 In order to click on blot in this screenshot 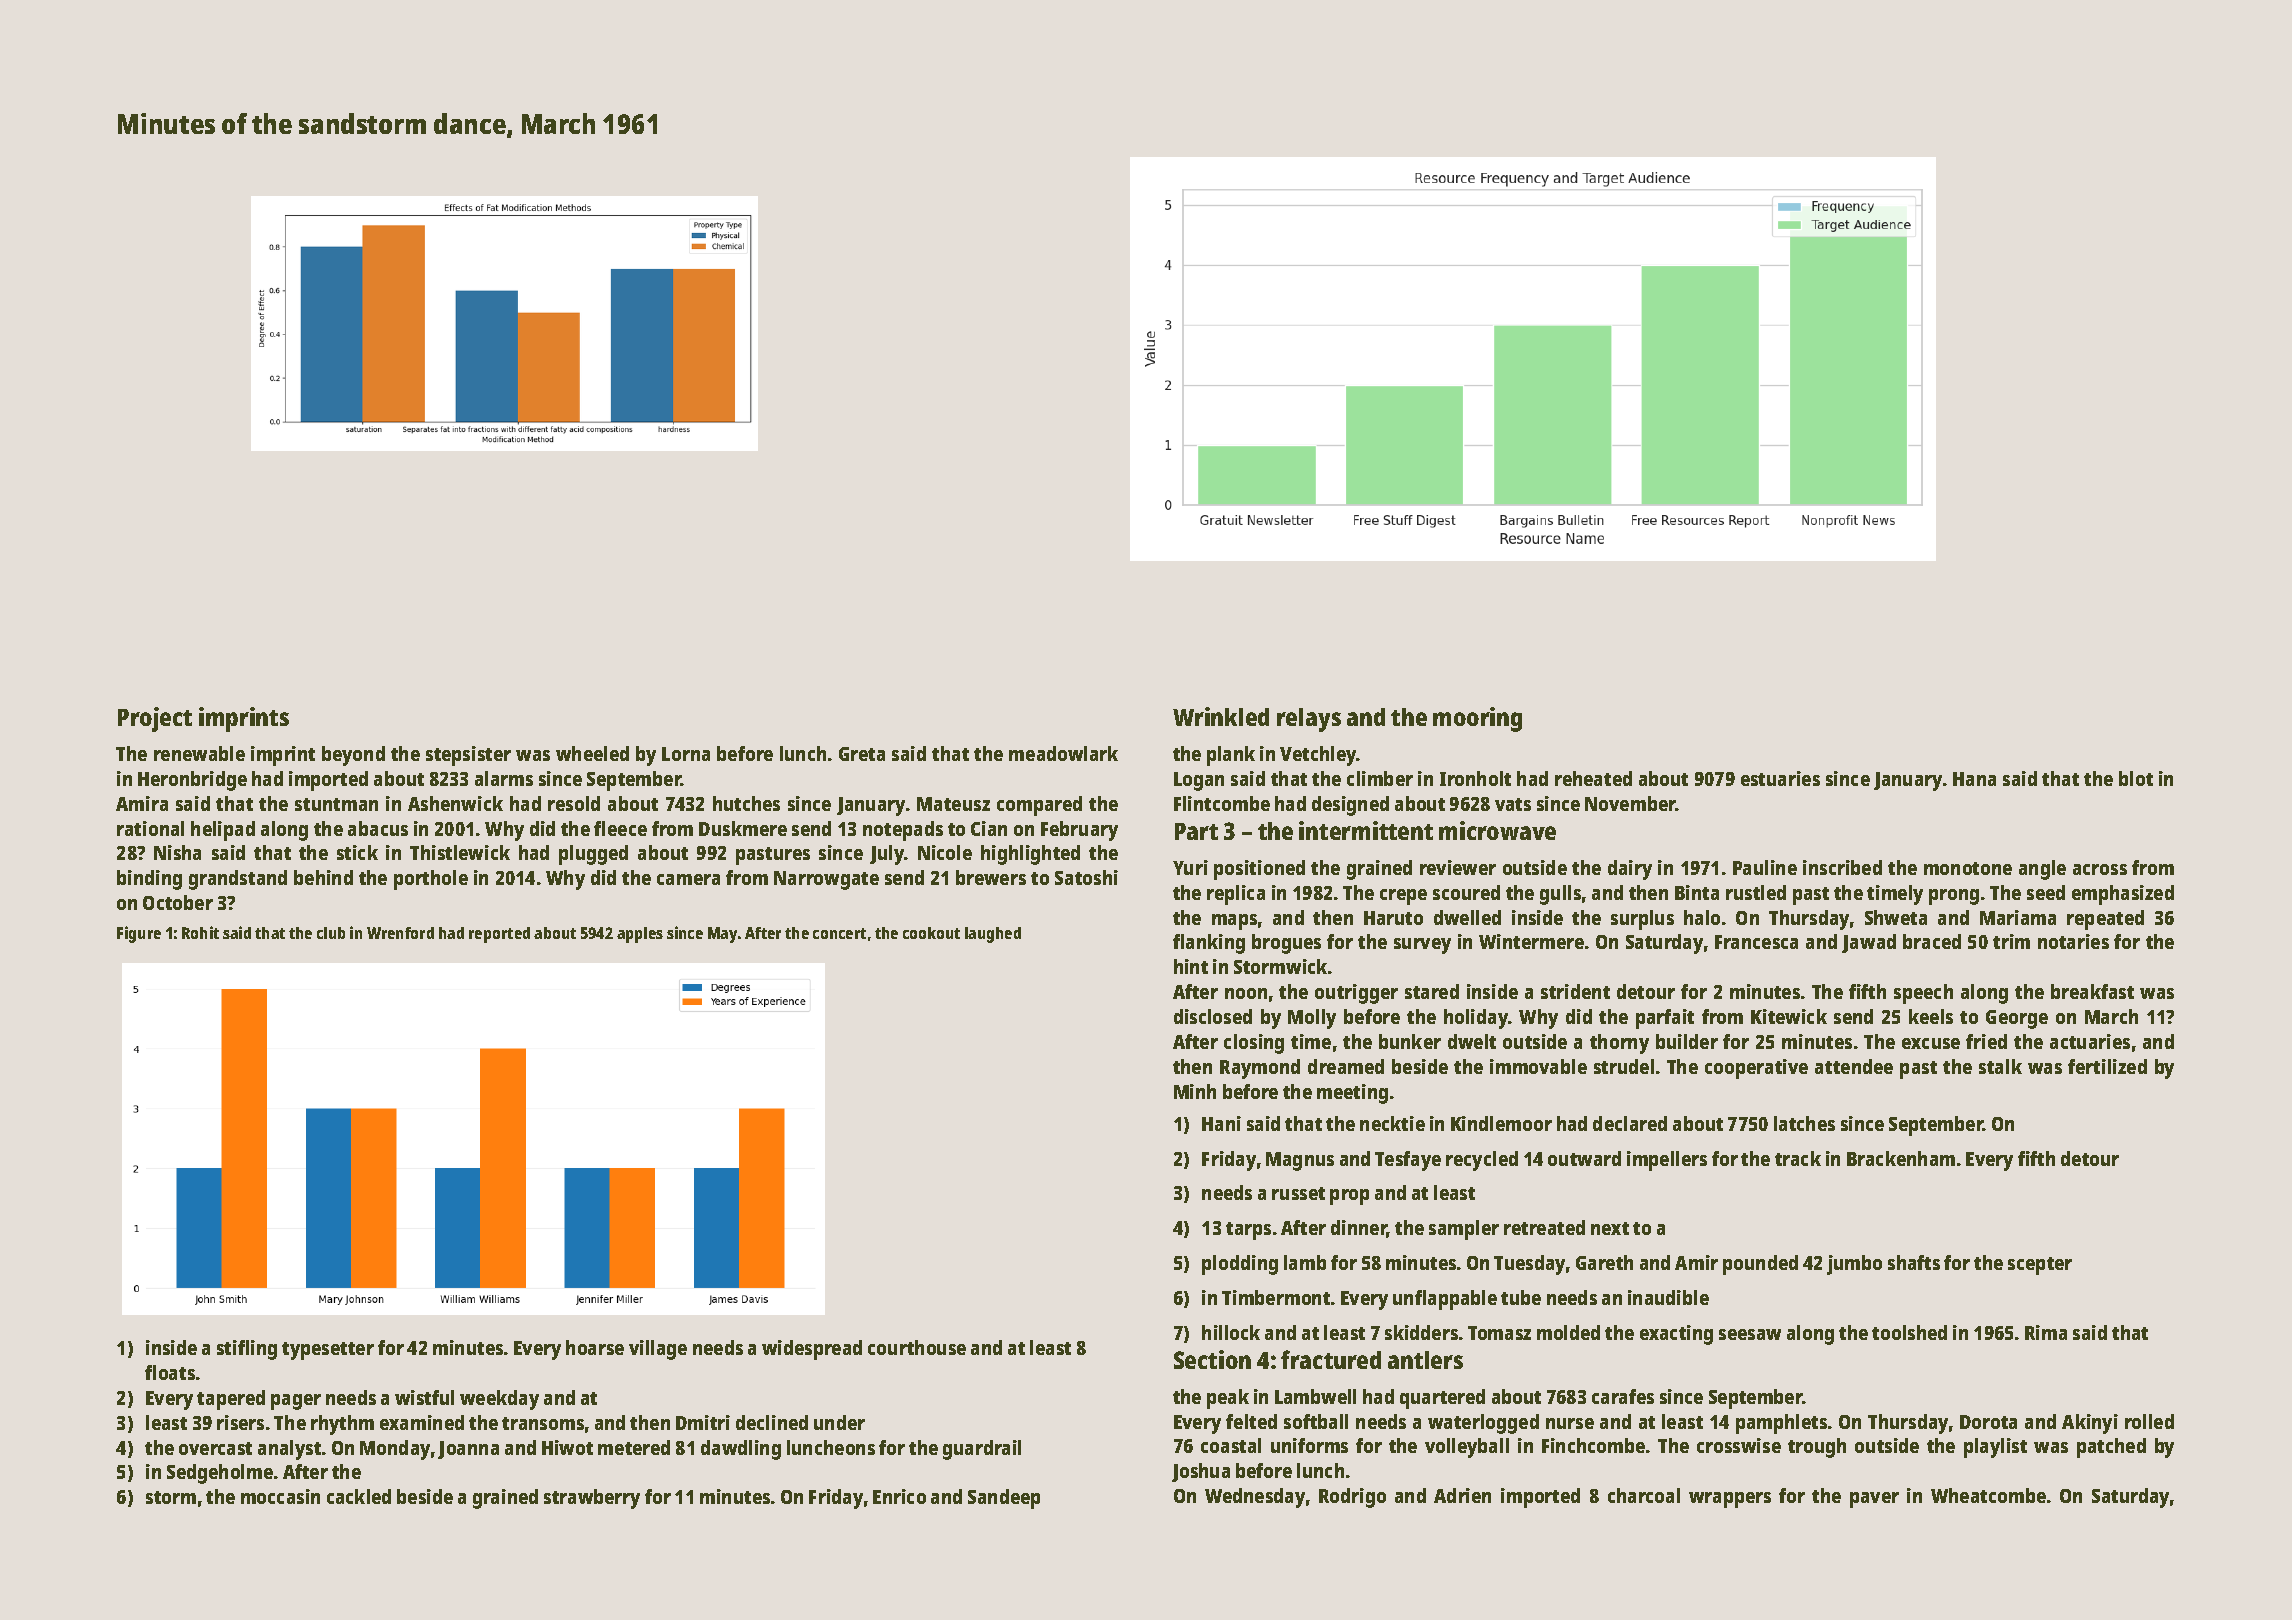, I will do `click(2136, 778)`.
